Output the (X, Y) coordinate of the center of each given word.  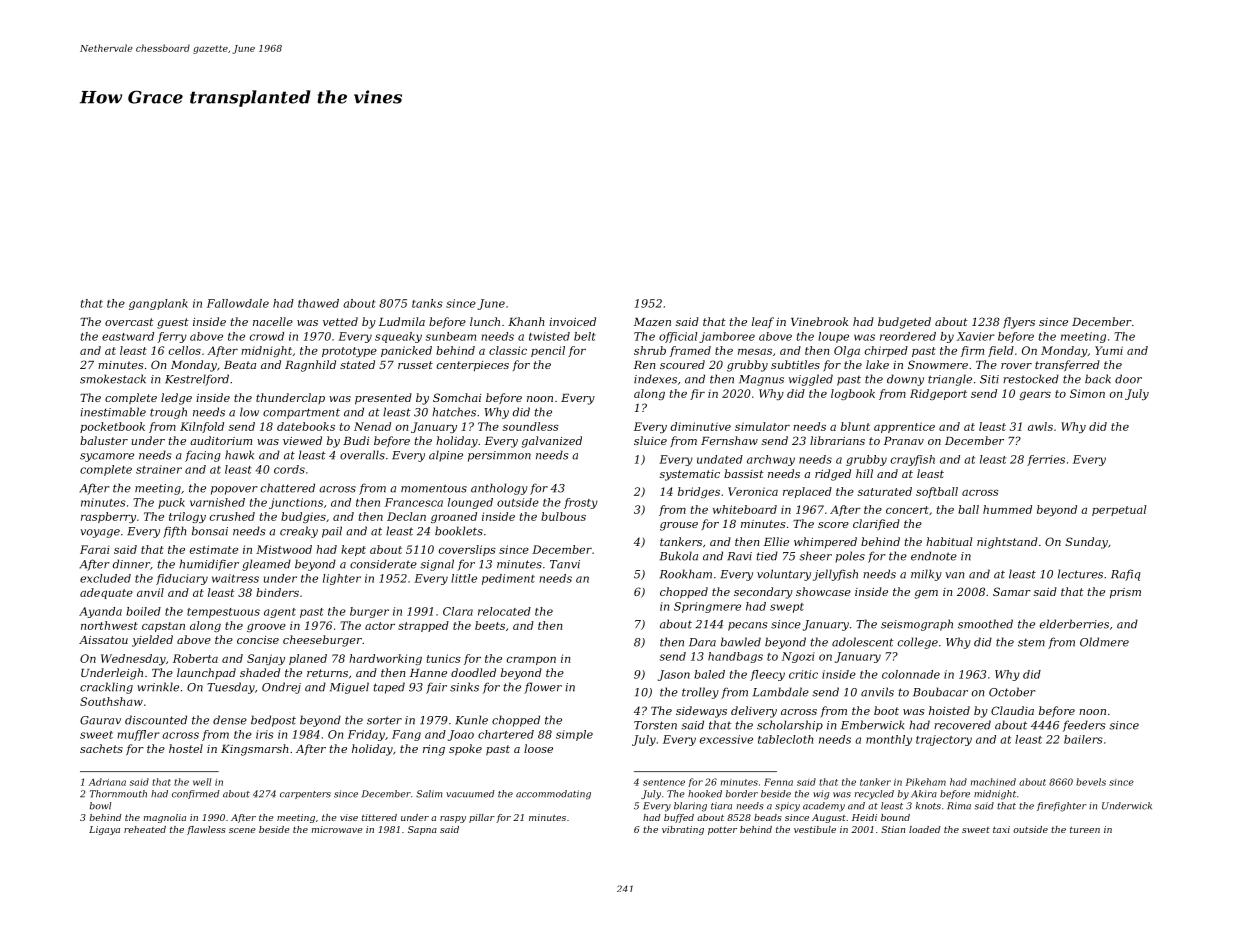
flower (543, 688)
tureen (1085, 829)
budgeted (904, 323)
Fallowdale (238, 303)
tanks (427, 303)
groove (266, 628)
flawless (206, 830)
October (1012, 692)
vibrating (683, 830)
